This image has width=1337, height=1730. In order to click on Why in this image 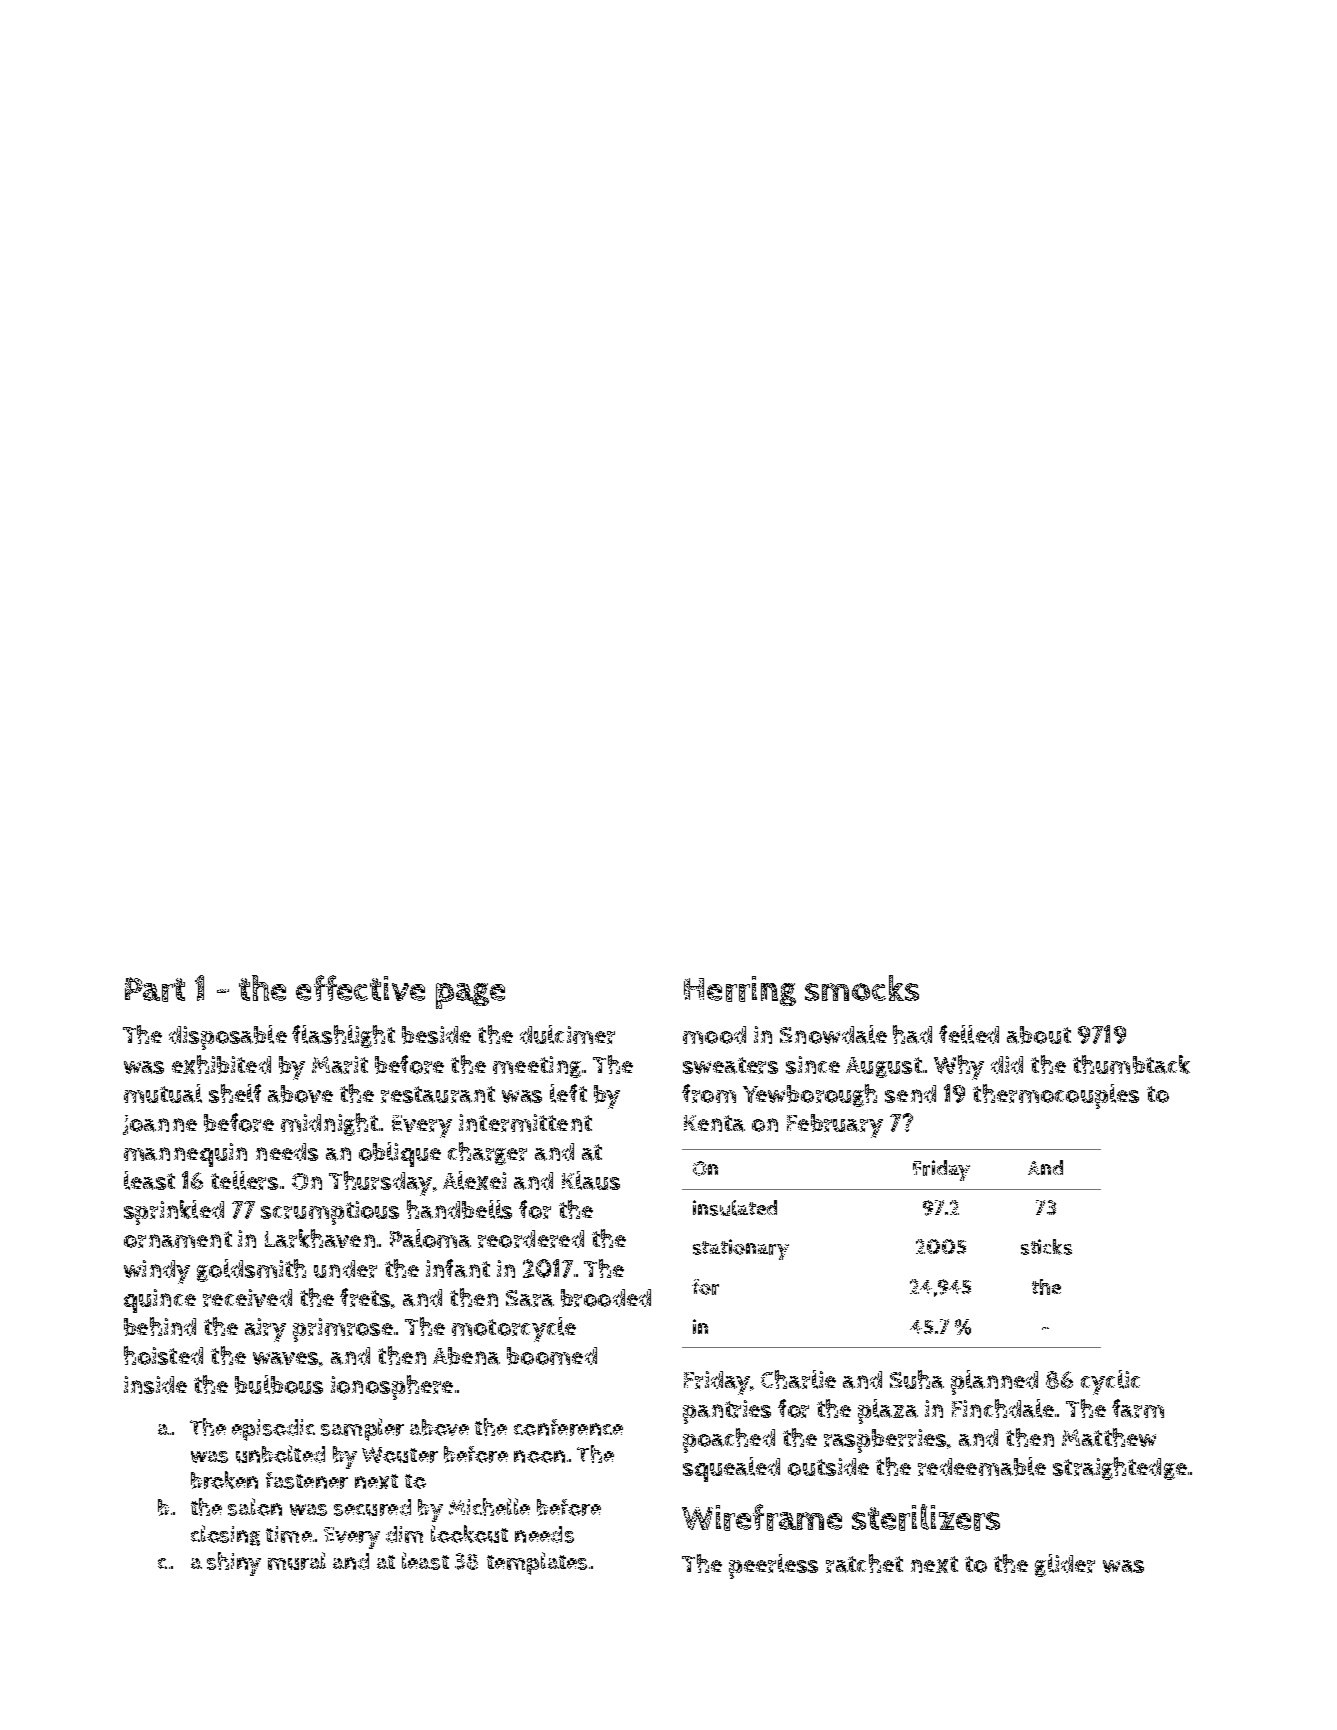, I will do `click(959, 1067)`.
